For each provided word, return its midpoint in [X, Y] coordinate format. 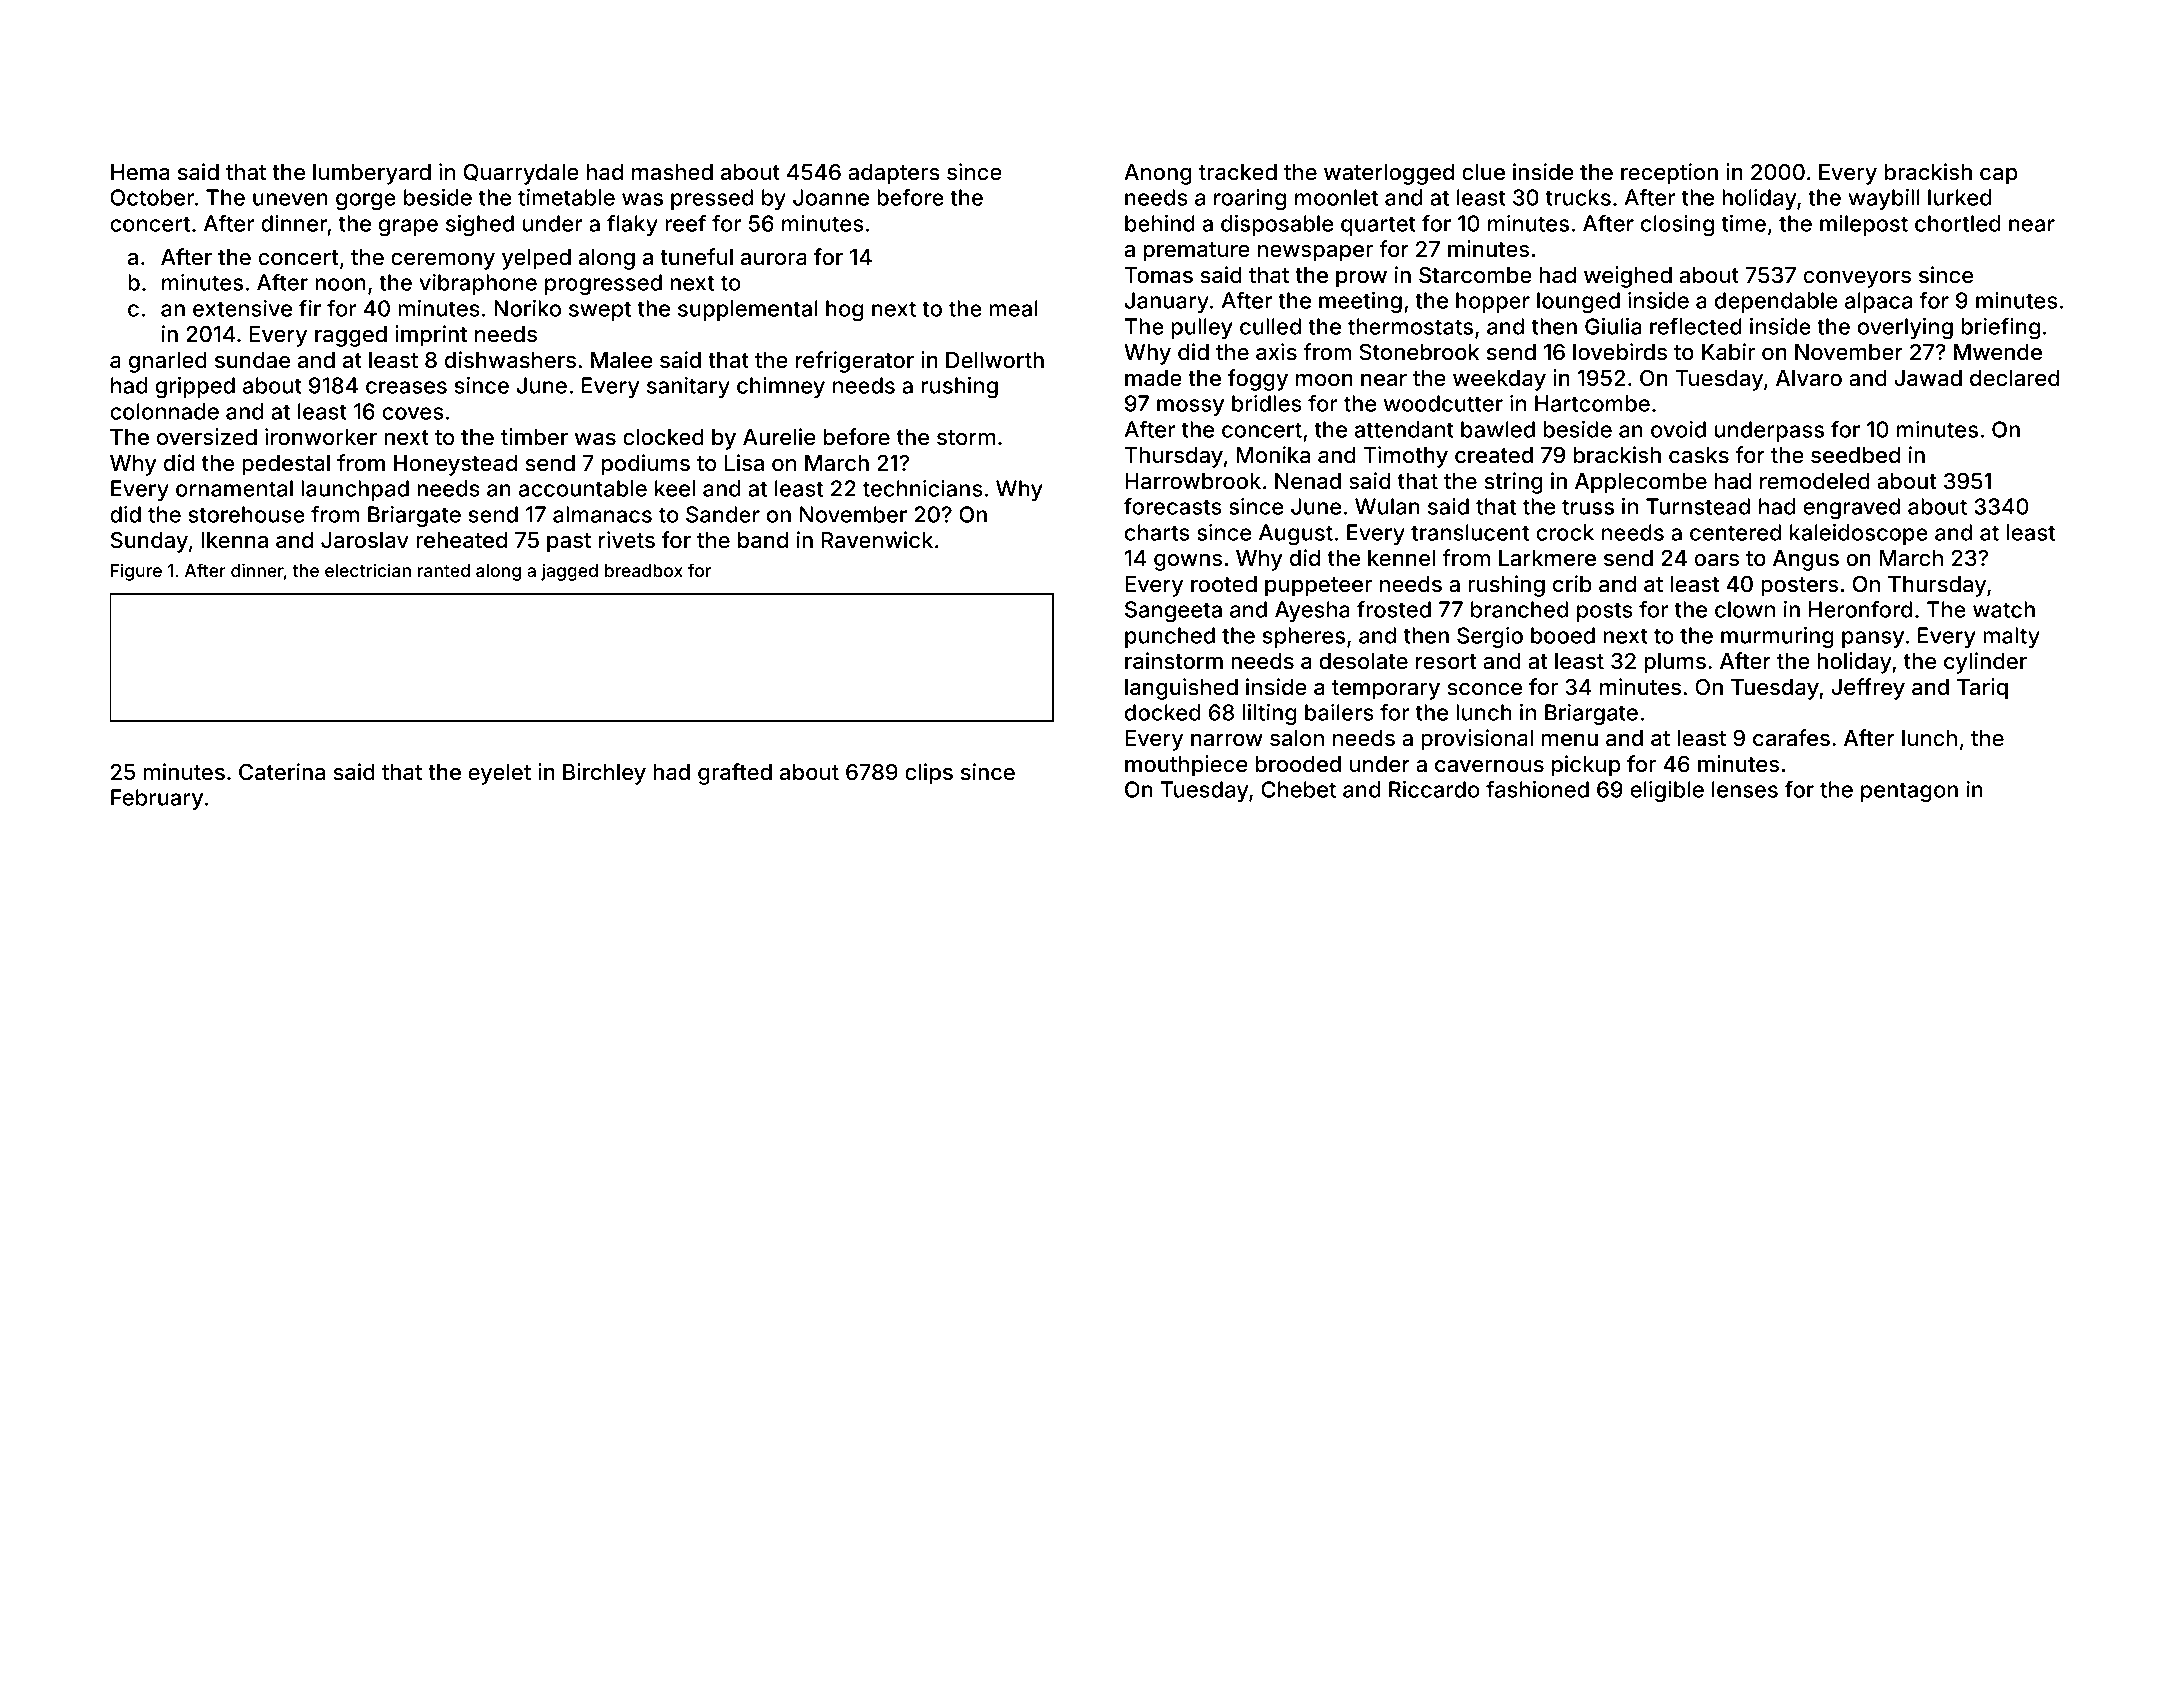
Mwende [1998, 352]
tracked [1238, 172]
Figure [136, 572]
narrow [1227, 740]
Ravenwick [877, 540]
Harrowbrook [1193, 481]
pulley [1202, 328]
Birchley [604, 774]
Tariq [1982, 689]
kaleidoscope [1859, 534]
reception [1669, 174]
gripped [195, 388]
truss [1588, 507]
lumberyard [372, 174]
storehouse [247, 514]
